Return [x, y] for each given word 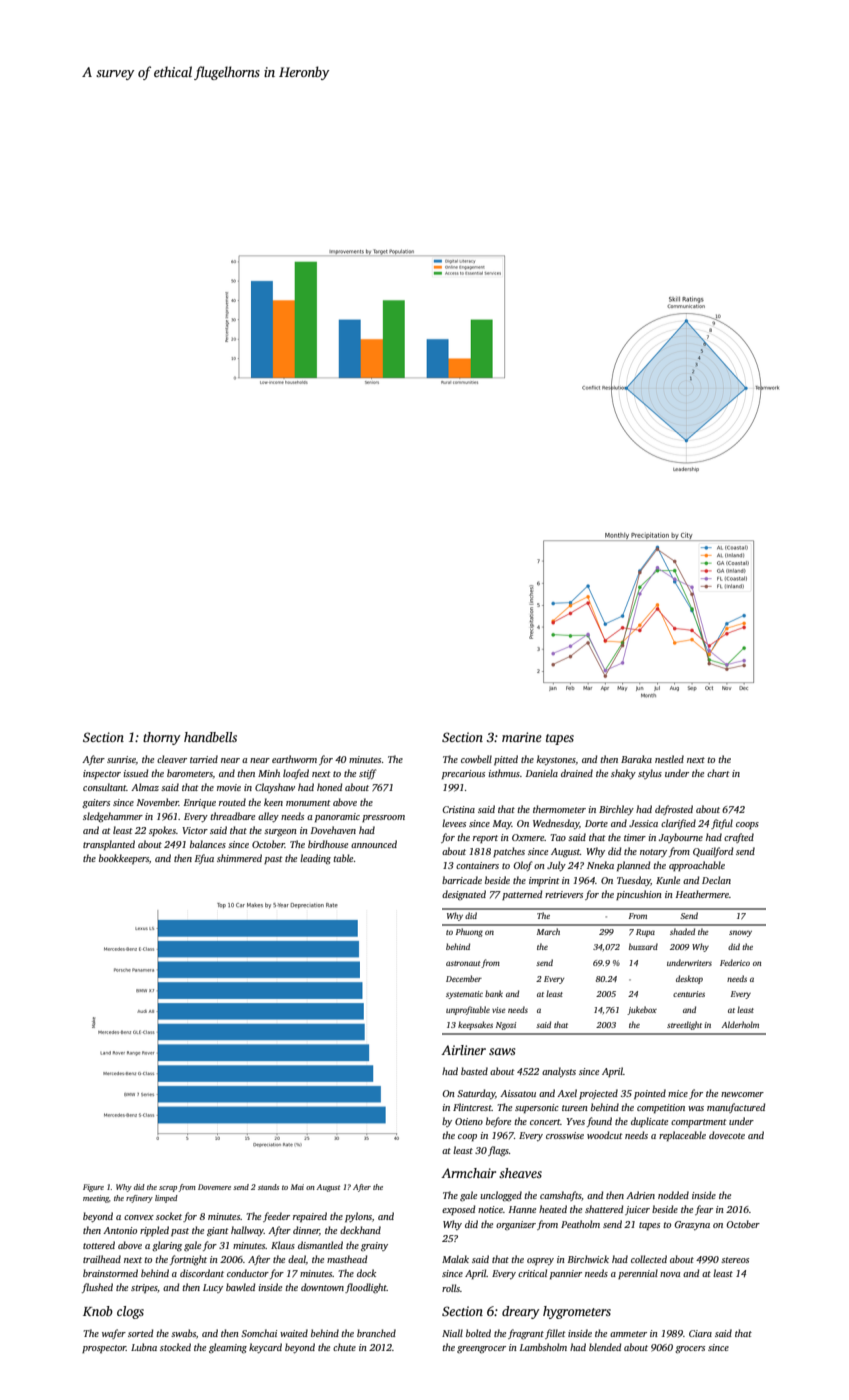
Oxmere [528, 837]
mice [678, 1093]
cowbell [476, 759]
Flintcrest [472, 1107]
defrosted [674, 810]
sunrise [121, 759]
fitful [722, 824]
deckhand [360, 1230]
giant [218, 1231]
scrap [168, 1189]
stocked [175, 1347]
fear [704, 1210]
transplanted [109, 845]
